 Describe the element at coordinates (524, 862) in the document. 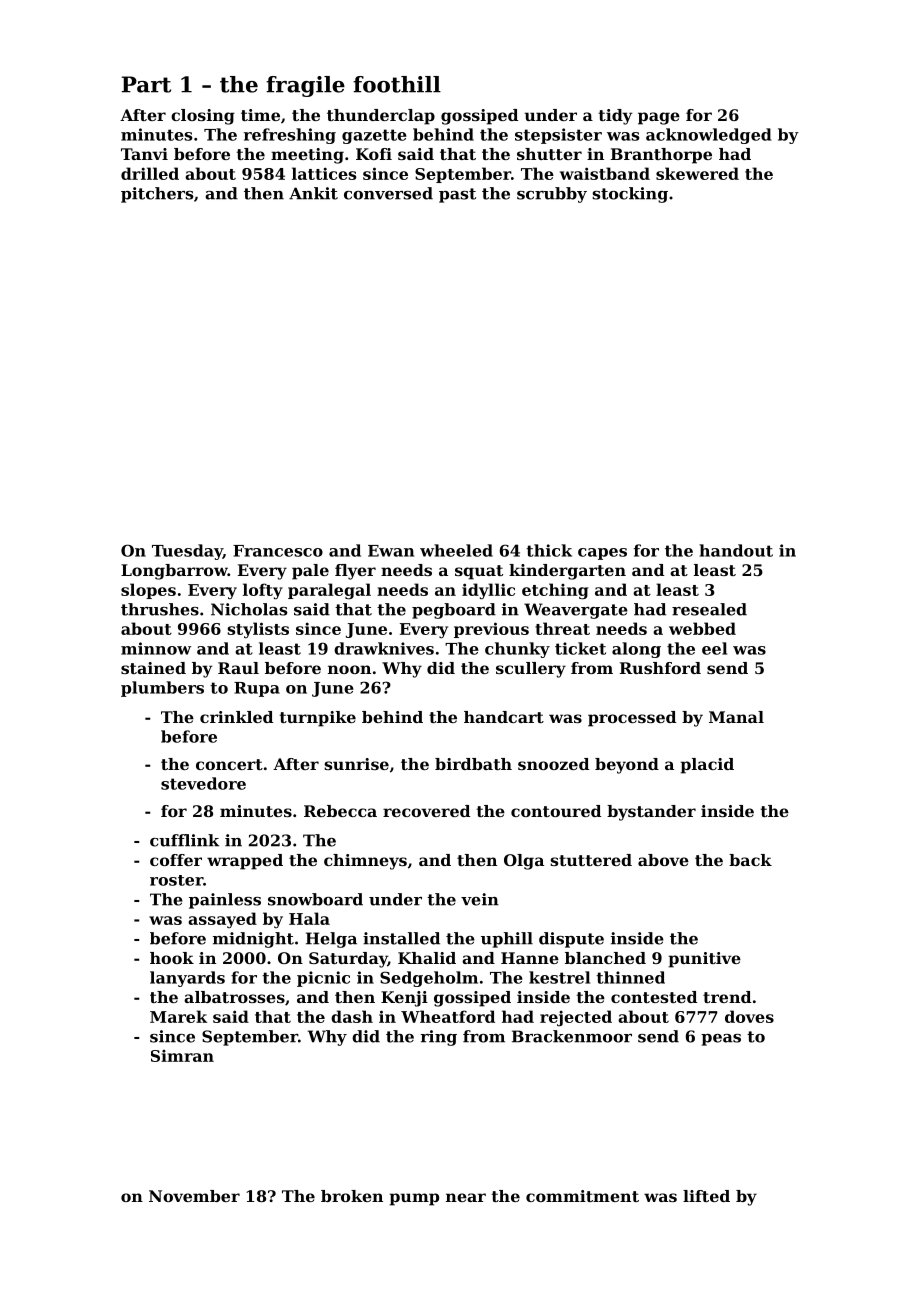

I see `Olga` at that location.
